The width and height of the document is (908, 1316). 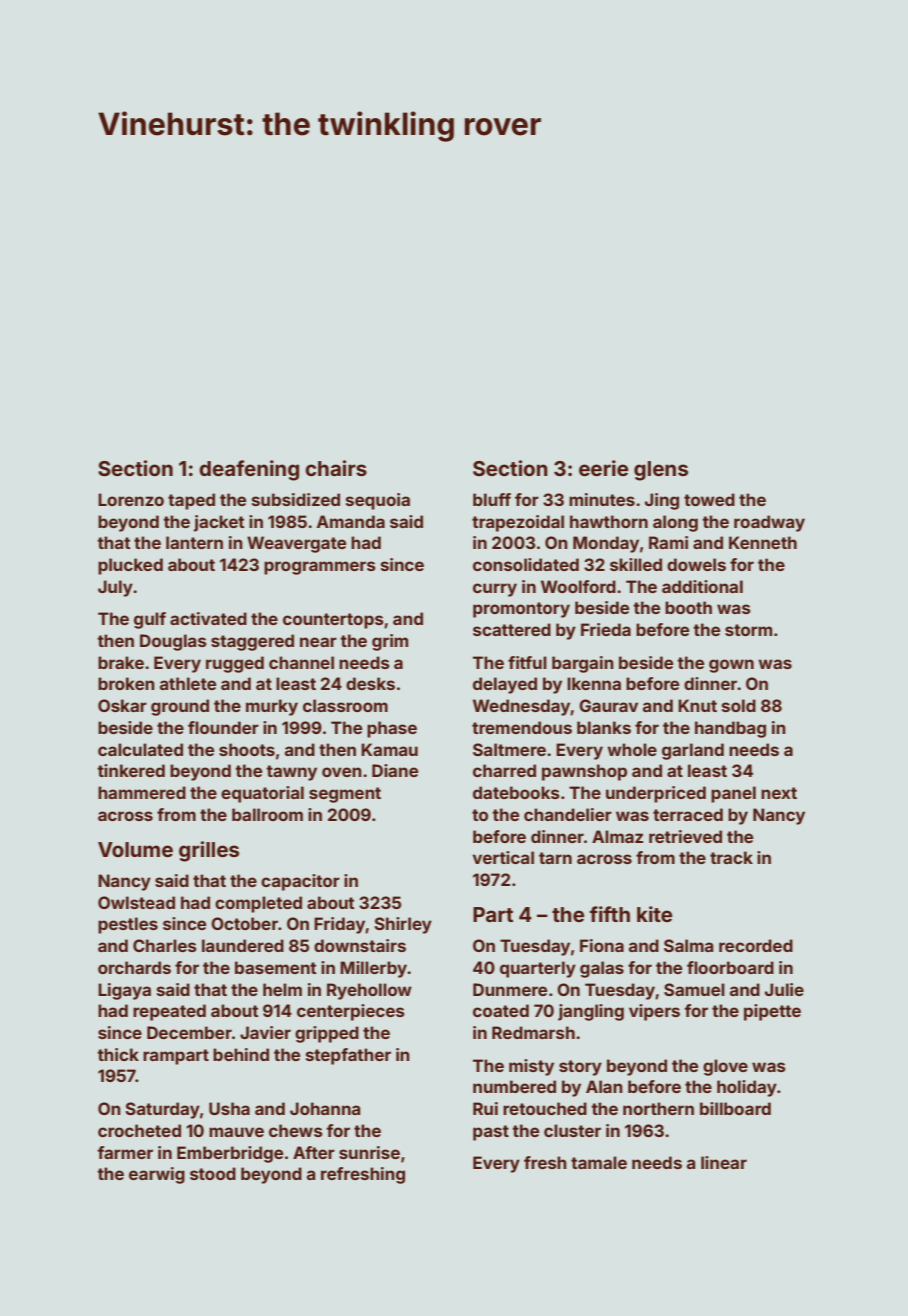 What do you see at coordinates (603, 468) in the document?
I see `eerie` at bounding box center [603, 468].
